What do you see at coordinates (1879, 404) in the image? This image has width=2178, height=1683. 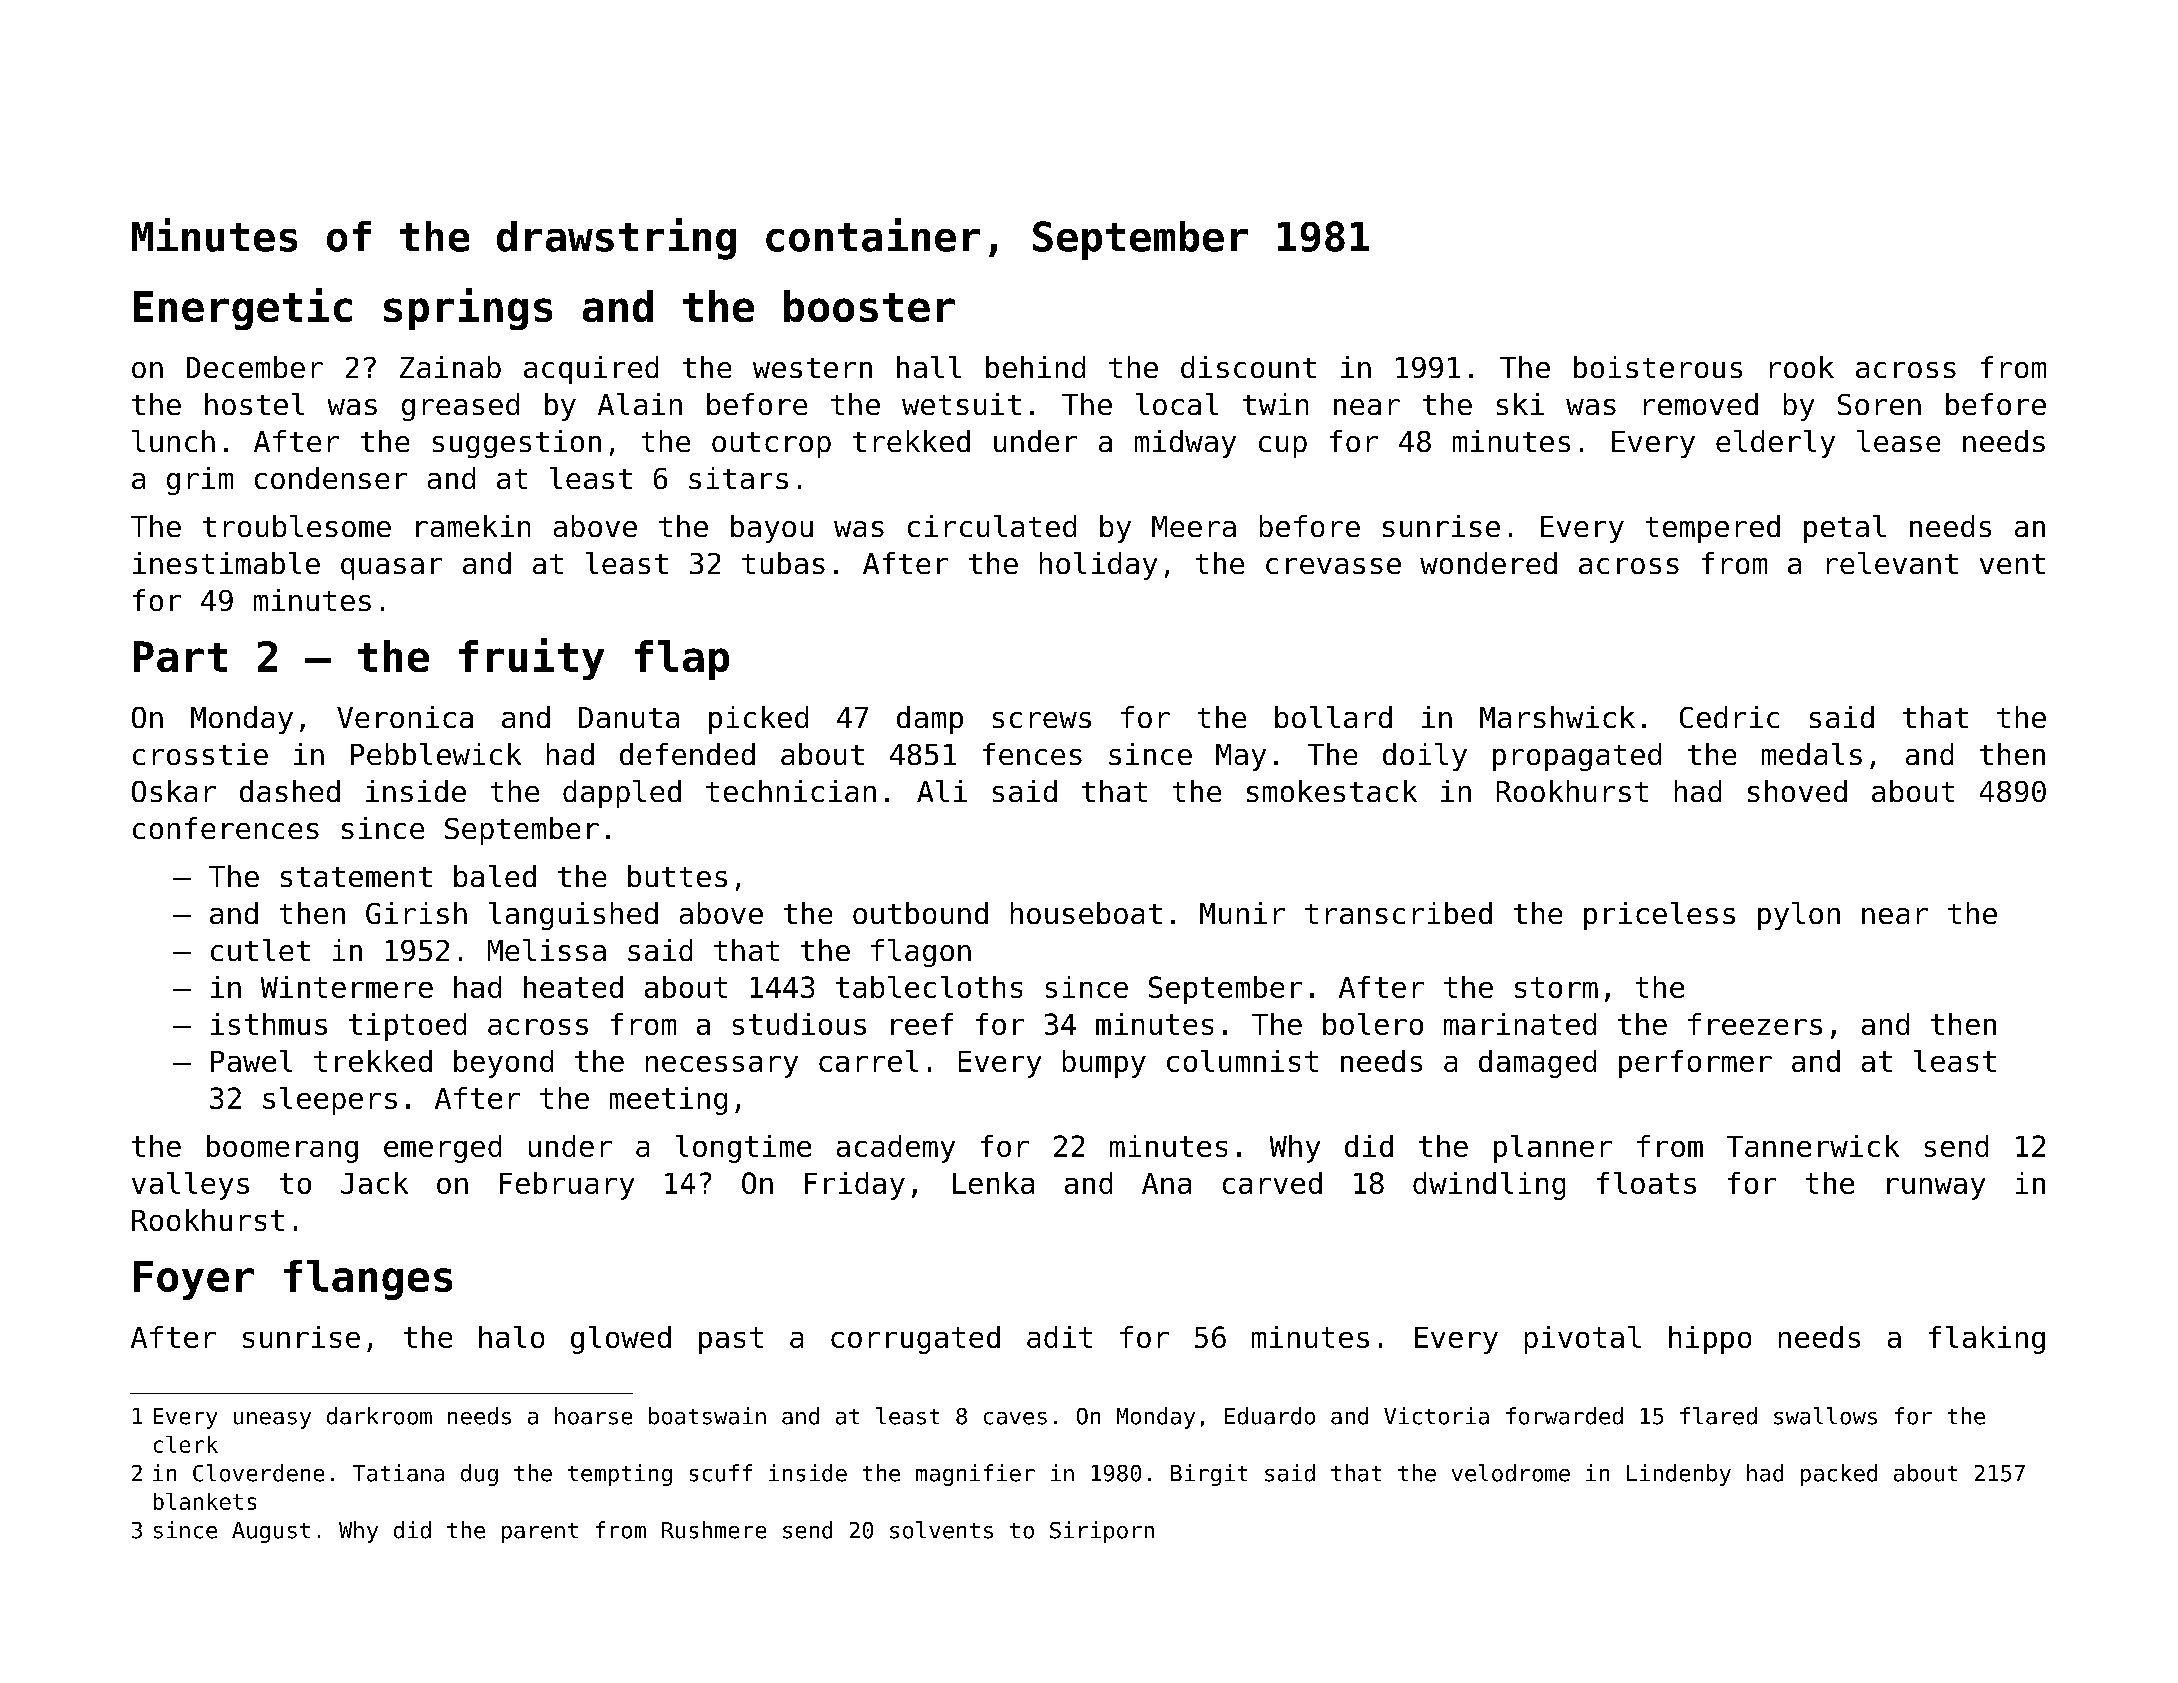 I see `Soren` at bounding box center [1879, 404].
